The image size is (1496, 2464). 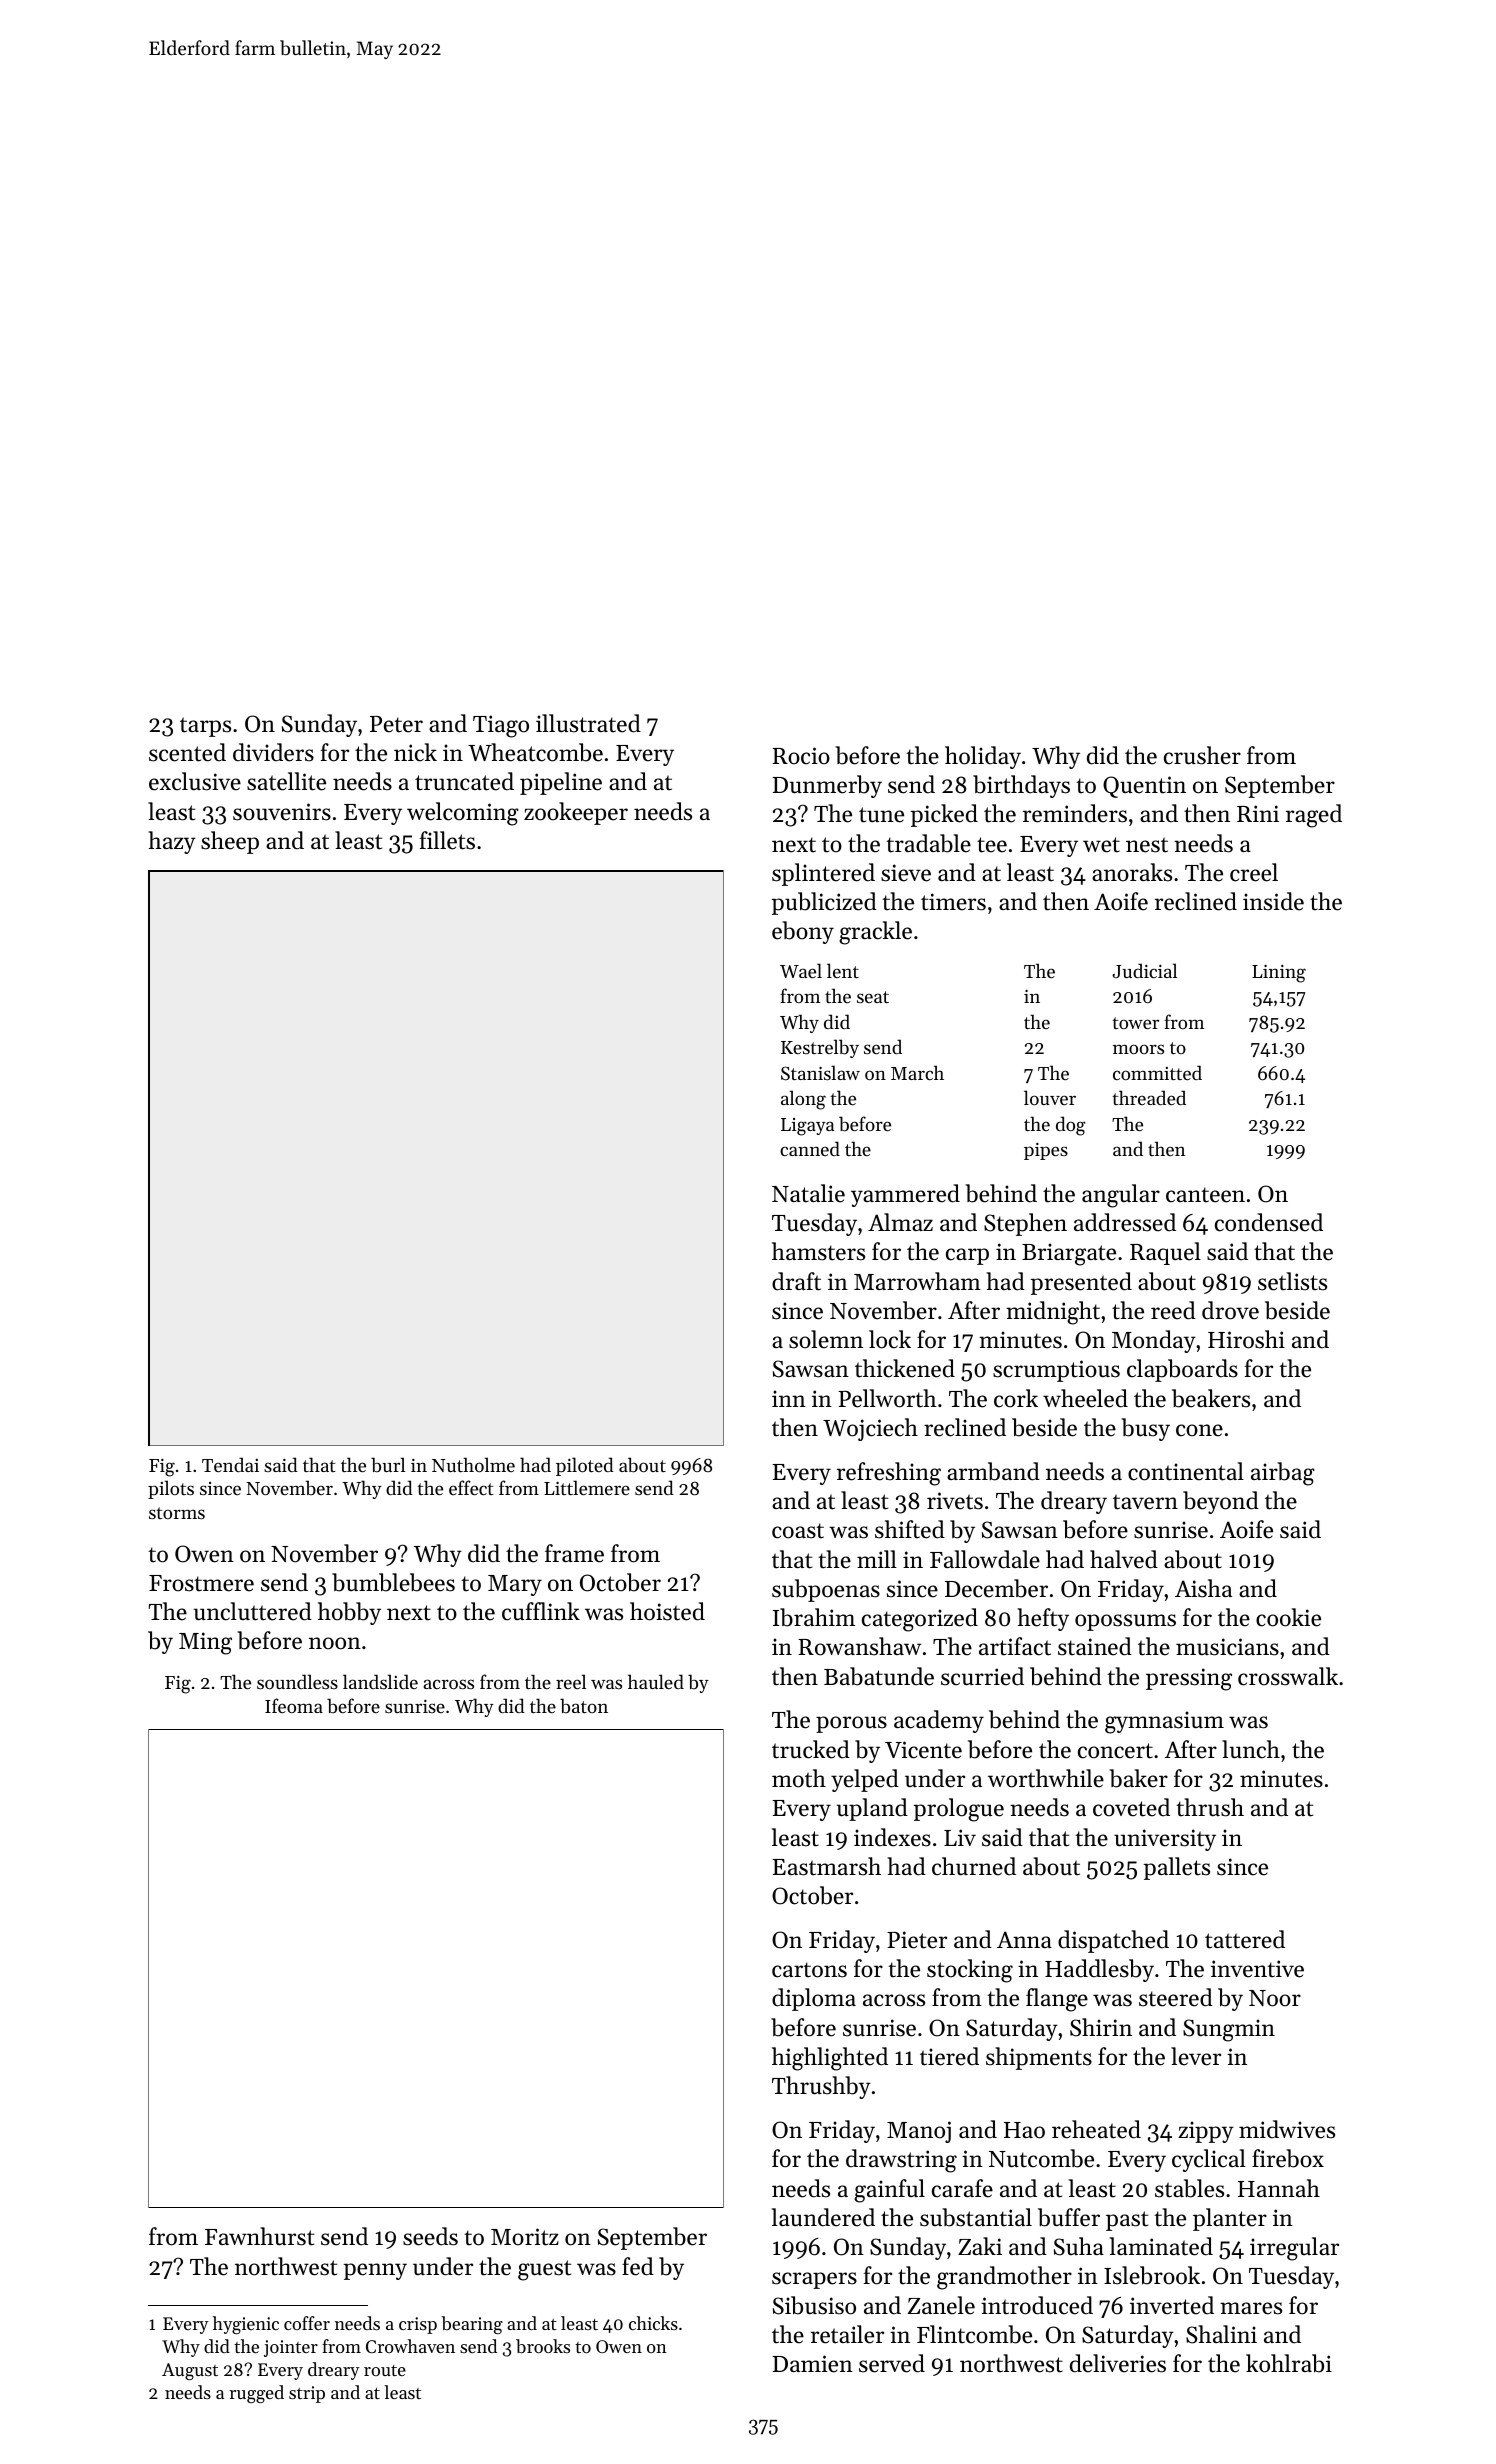 I want to click on tiered, so click(x=949, y=2056).
